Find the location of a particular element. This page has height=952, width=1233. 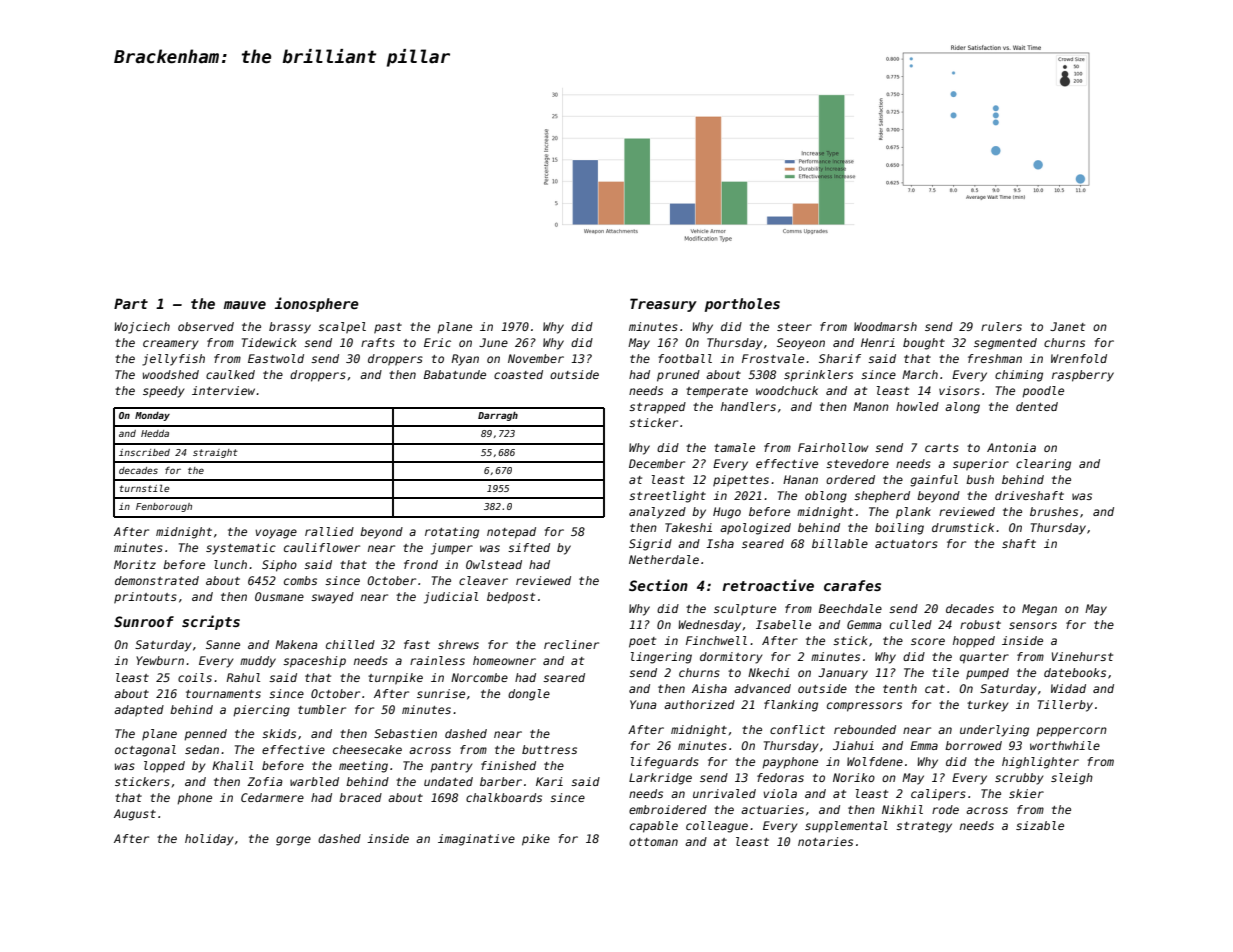

warbled is located at coordinates (314, 781).
